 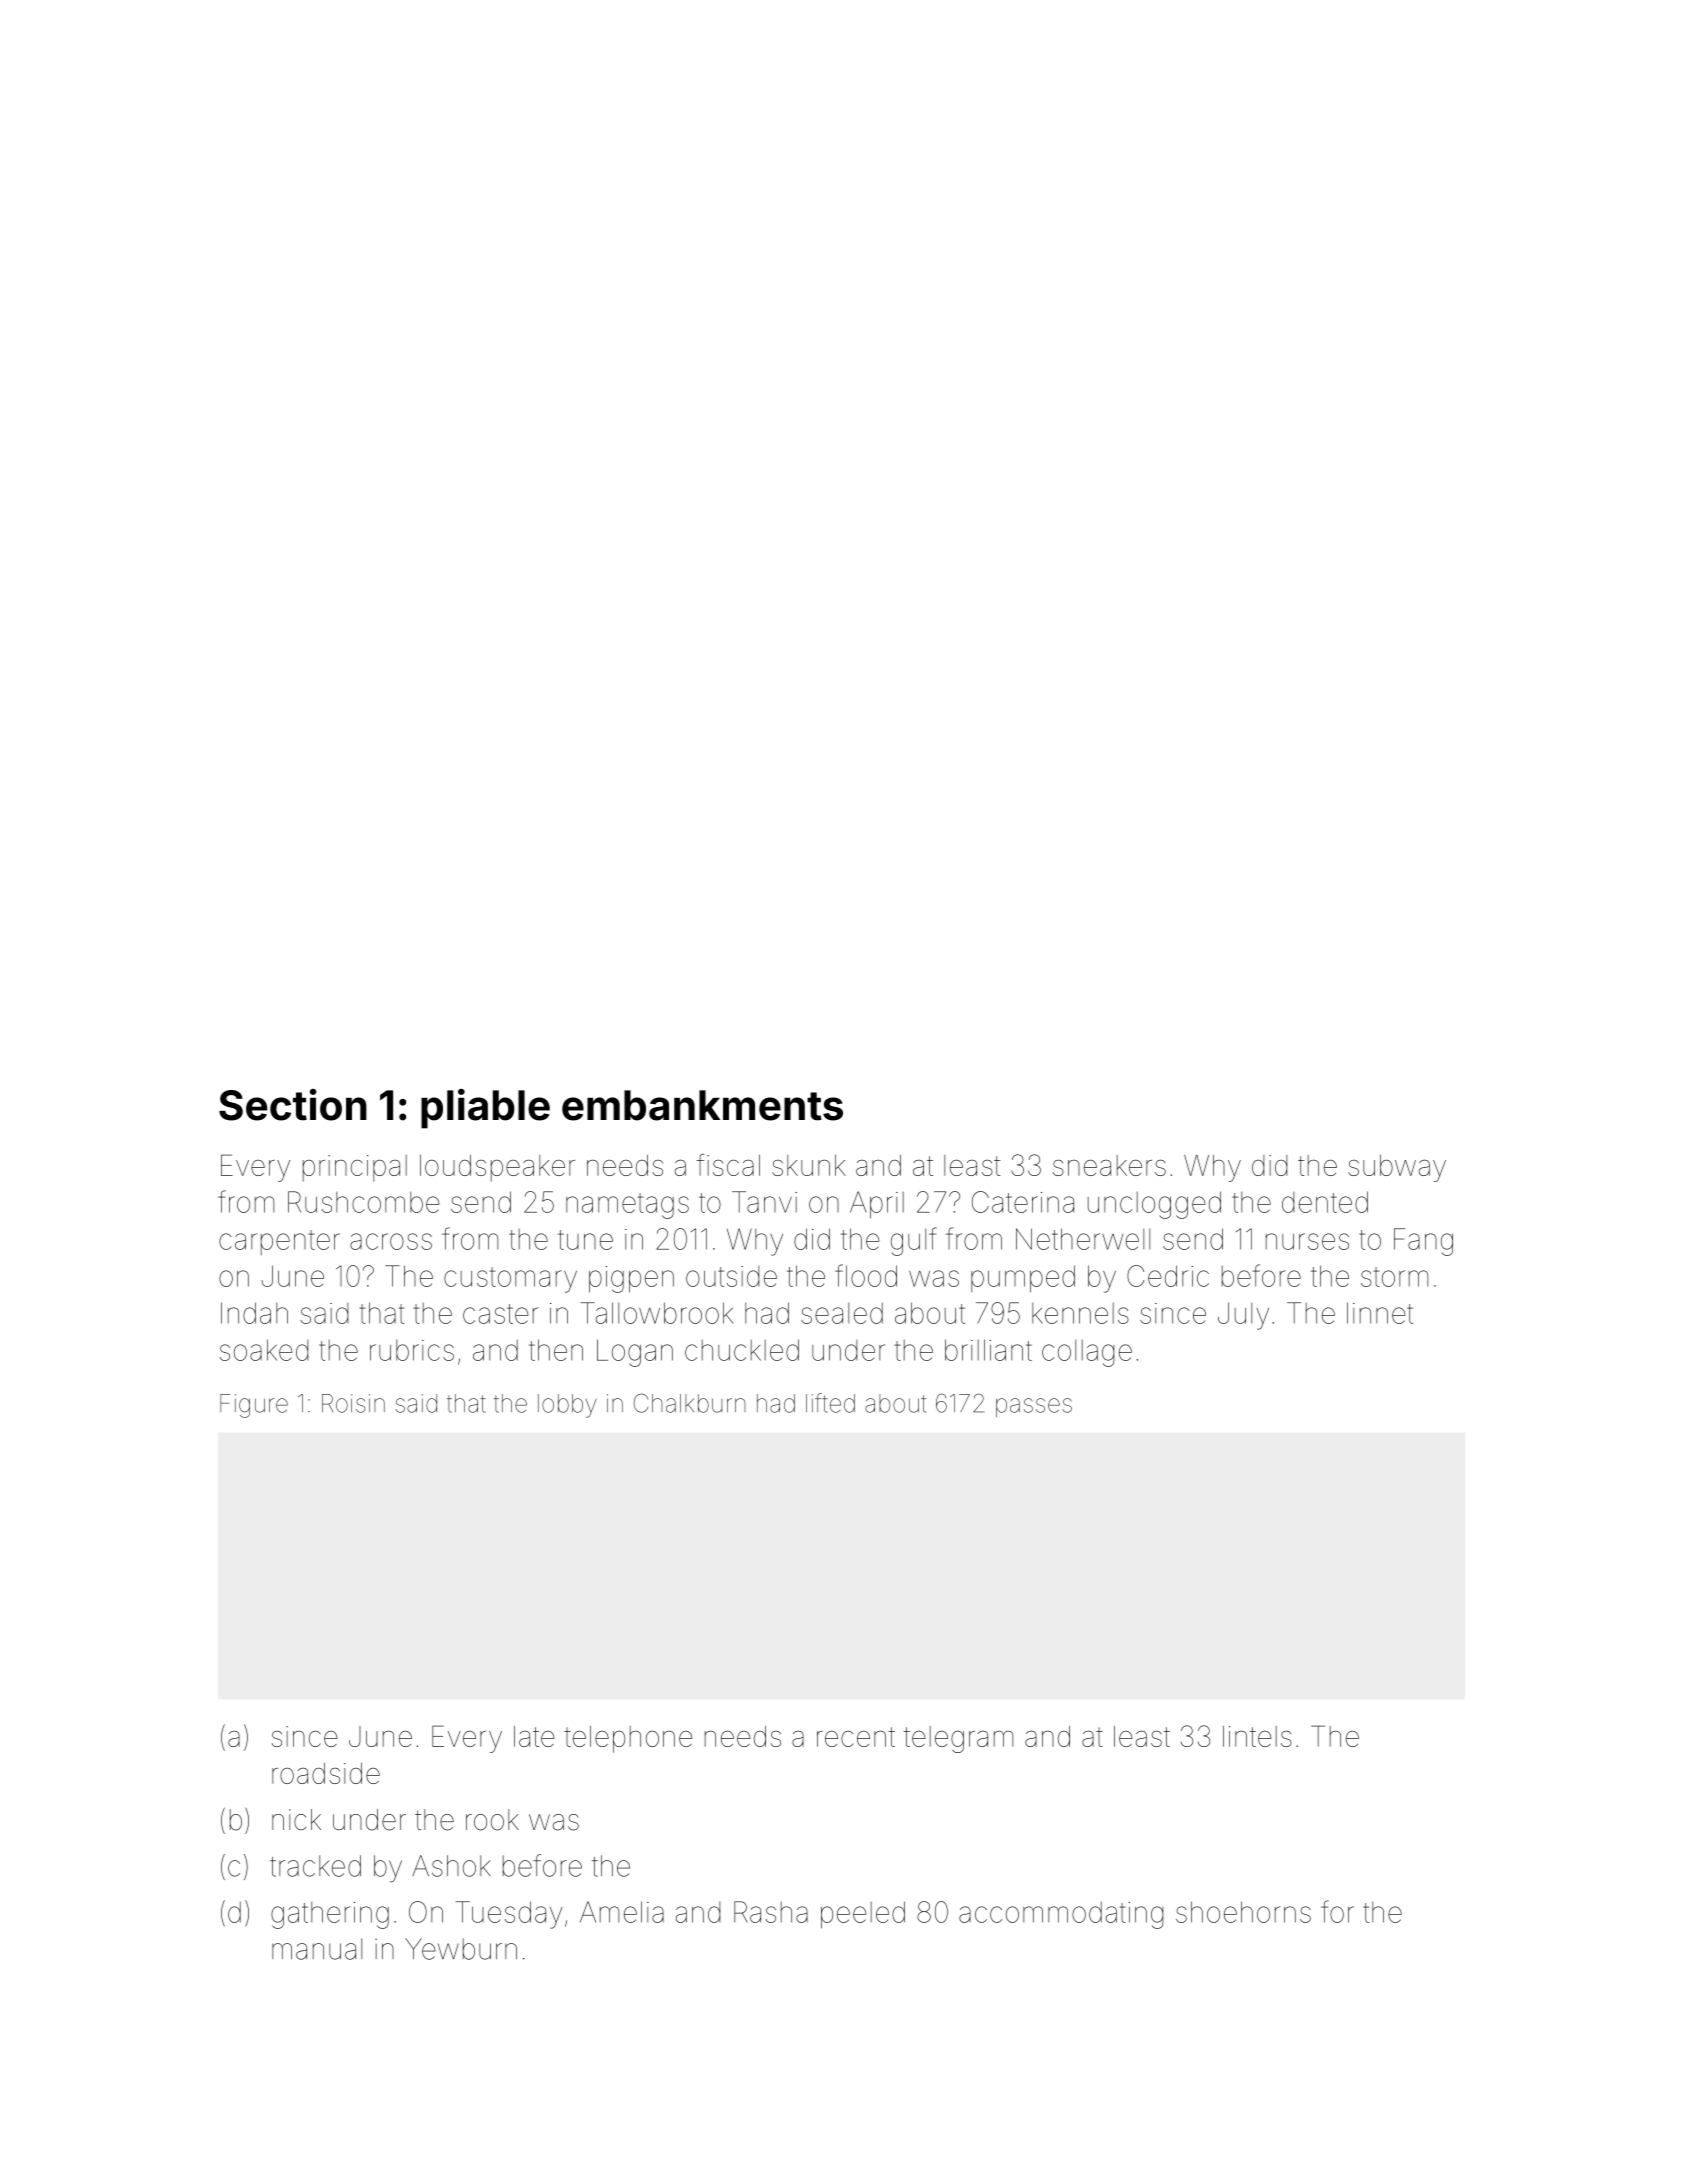 I want to click on collage, so click(x=1087, y=1353).
